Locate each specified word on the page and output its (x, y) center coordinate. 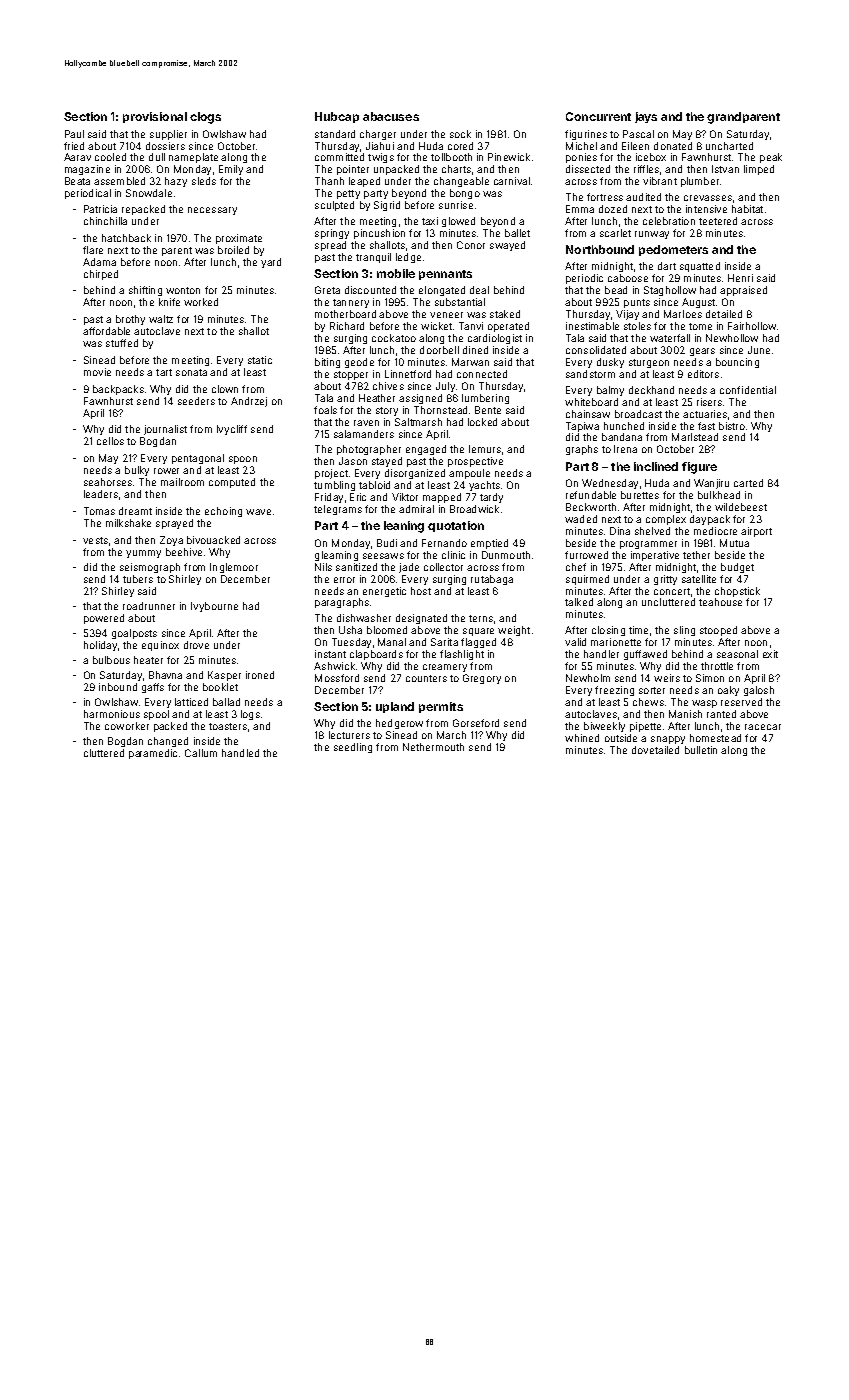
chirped (101, 275)
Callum (201, 753)
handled (240, 753)
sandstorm (590, 374)
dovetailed (655, 750)
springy (332, 234)
